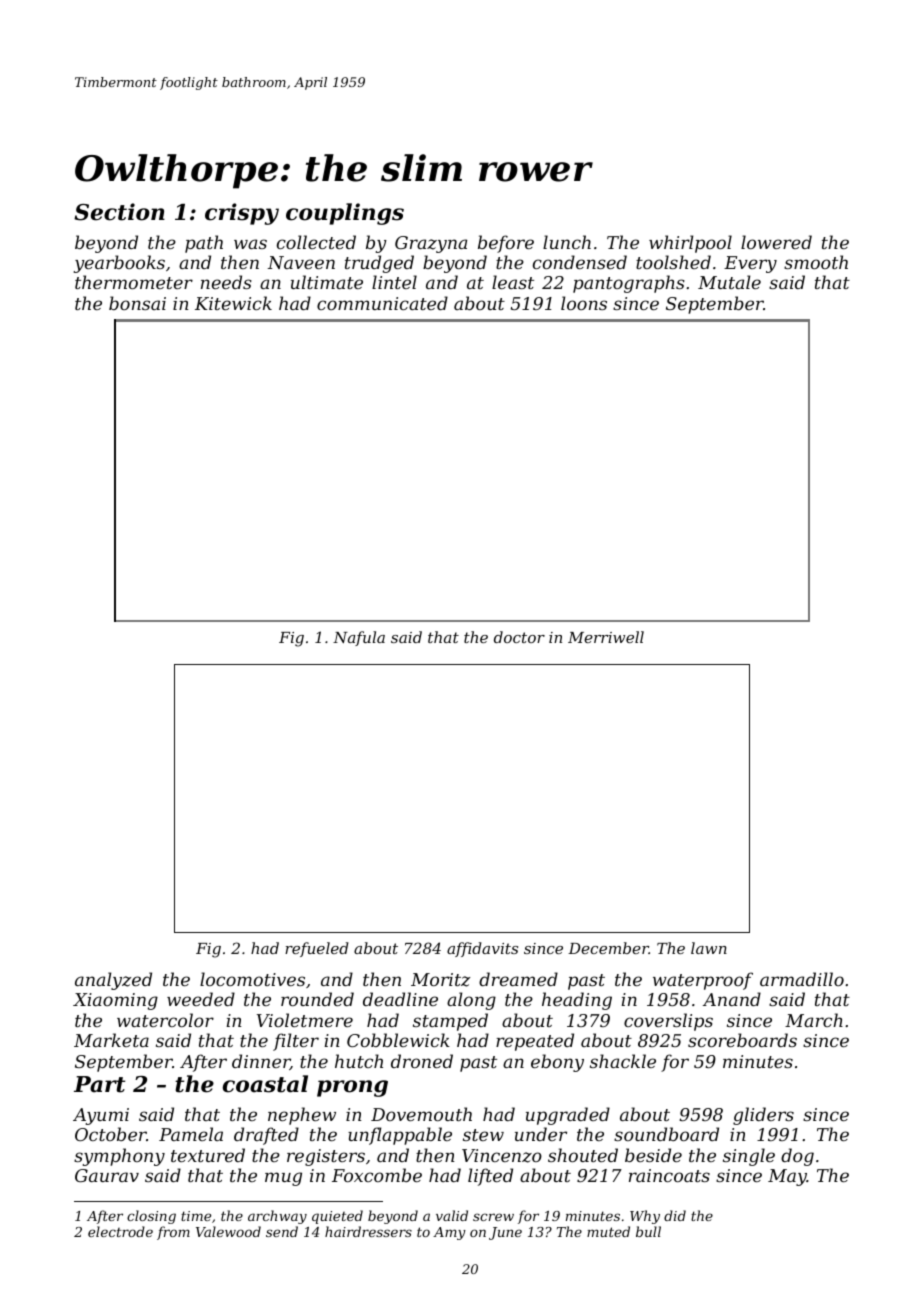 Image resolution: width=924 pixels, height=1311 pixels. I want to click on doctor, so click(519, 637).
